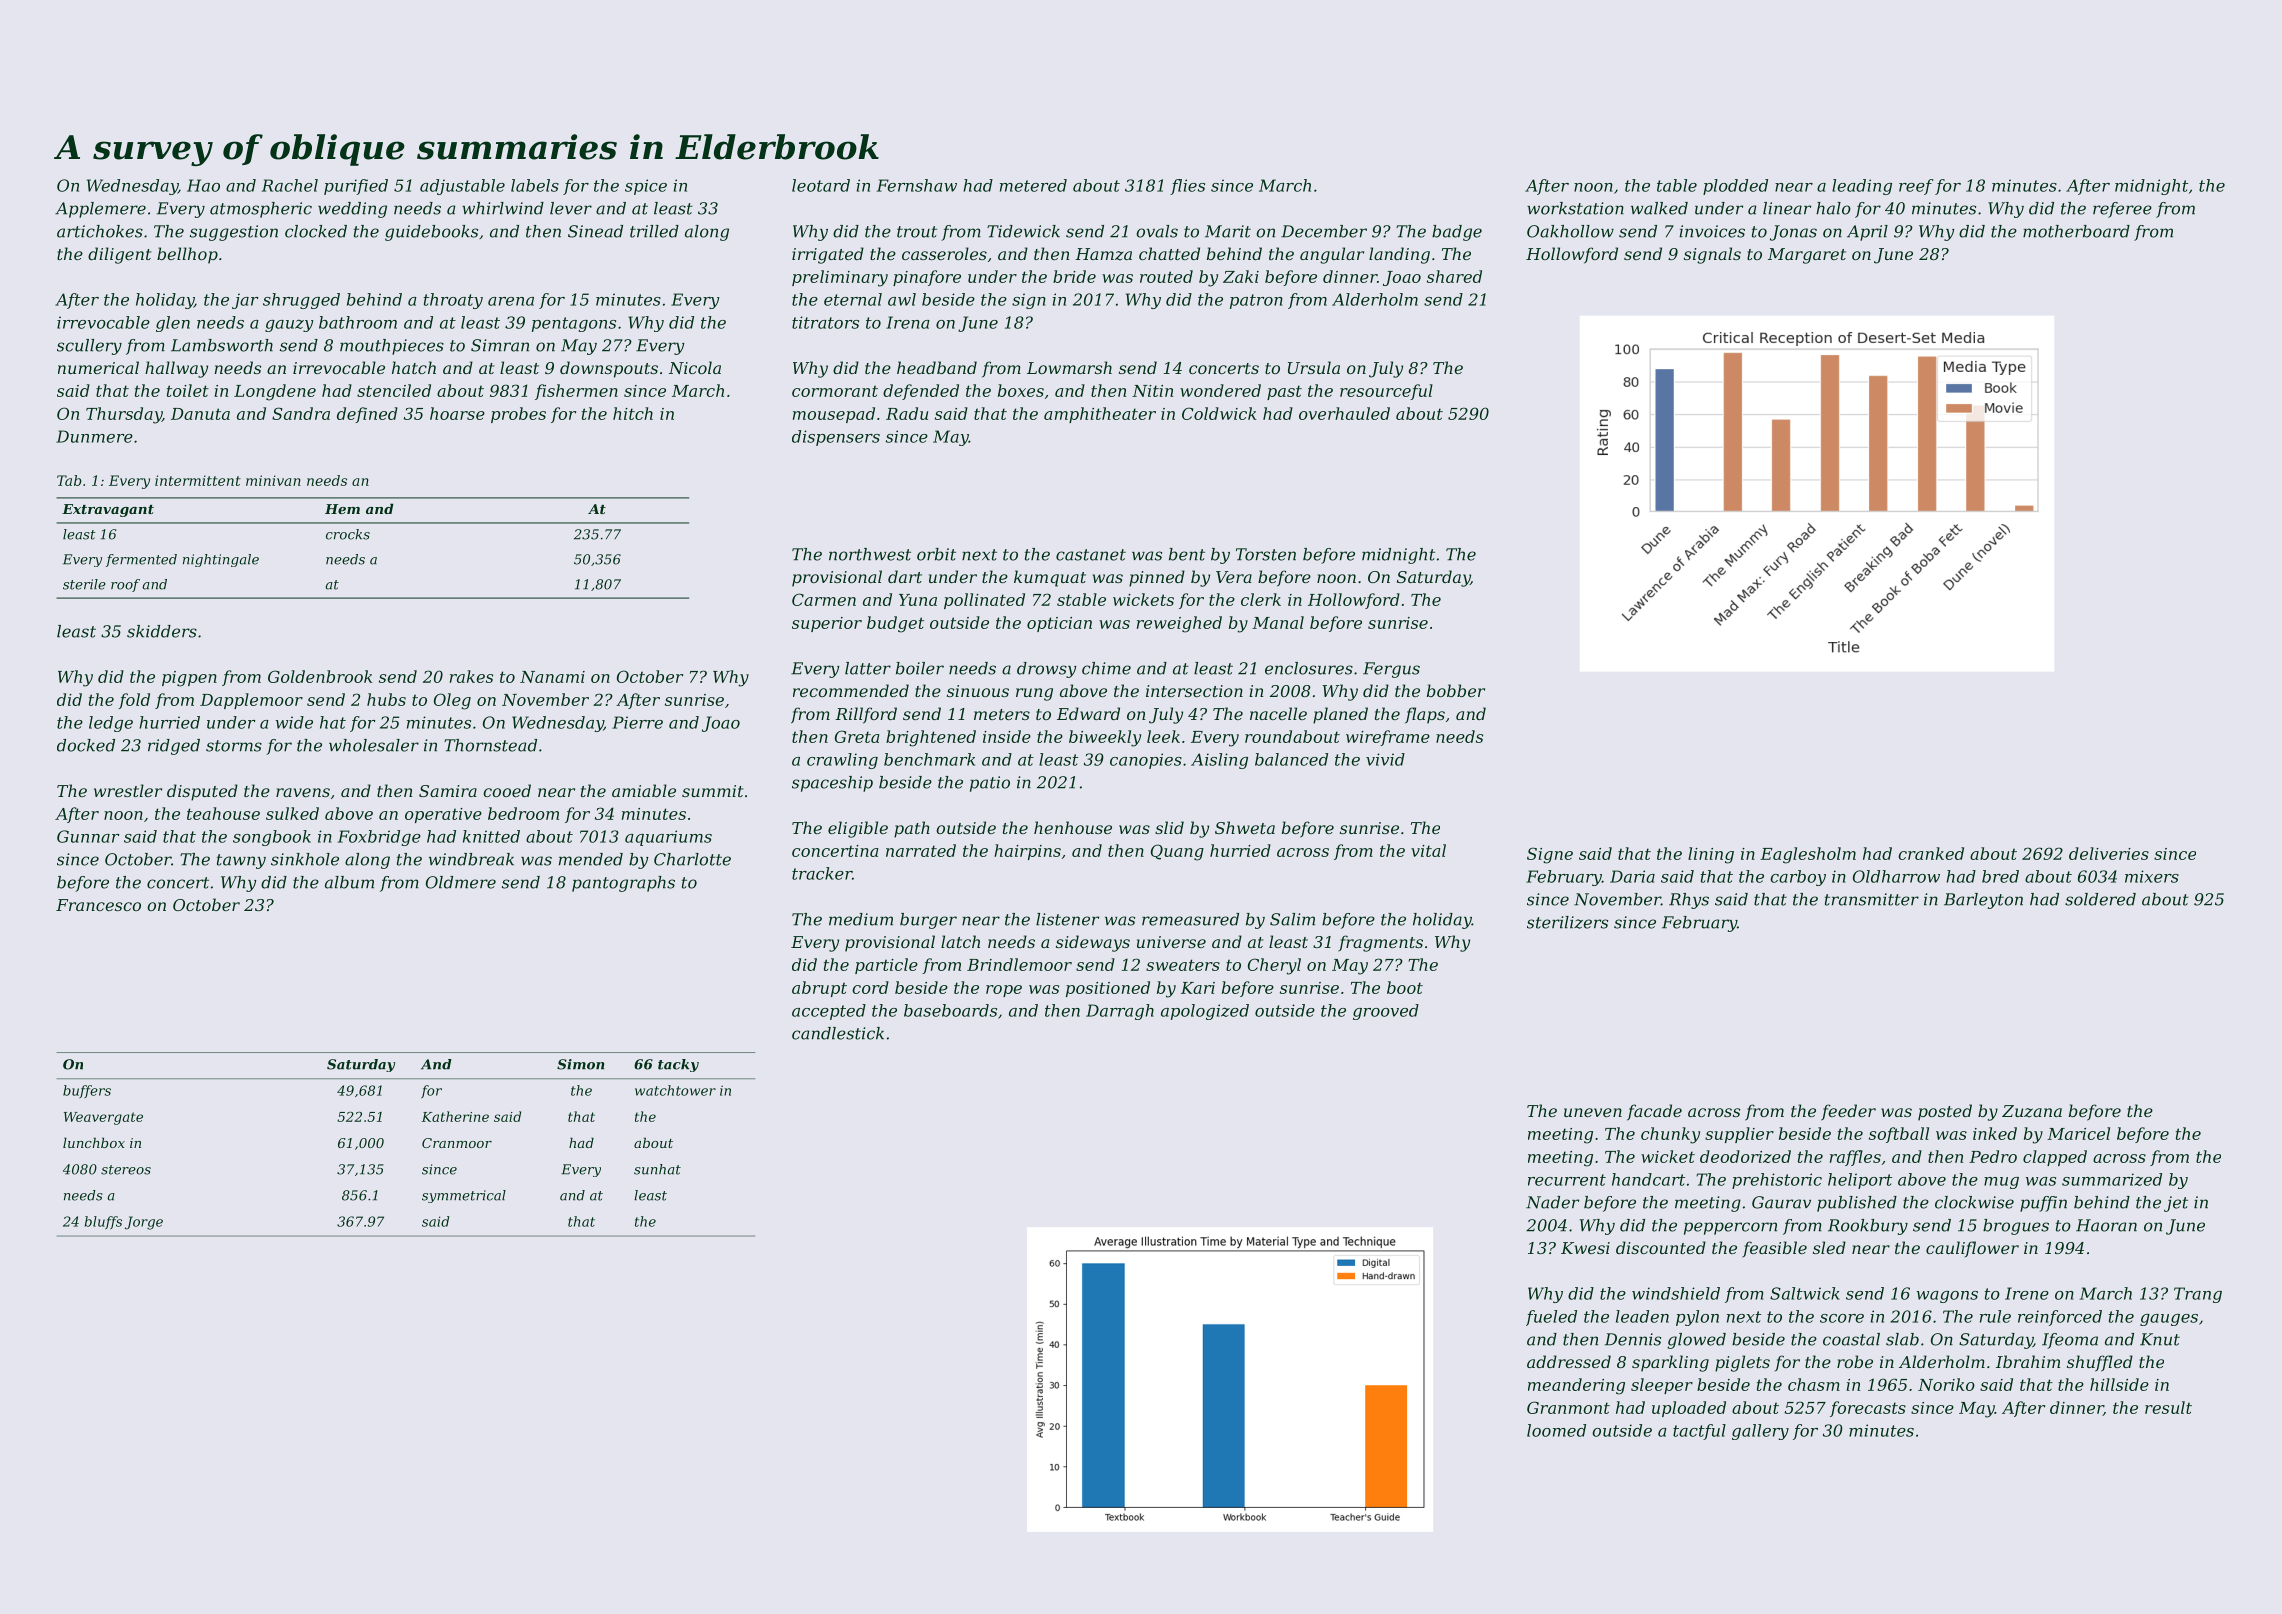 This screenshot has width=2282, height=1614. I want to click on burger, so click(928, 921).
